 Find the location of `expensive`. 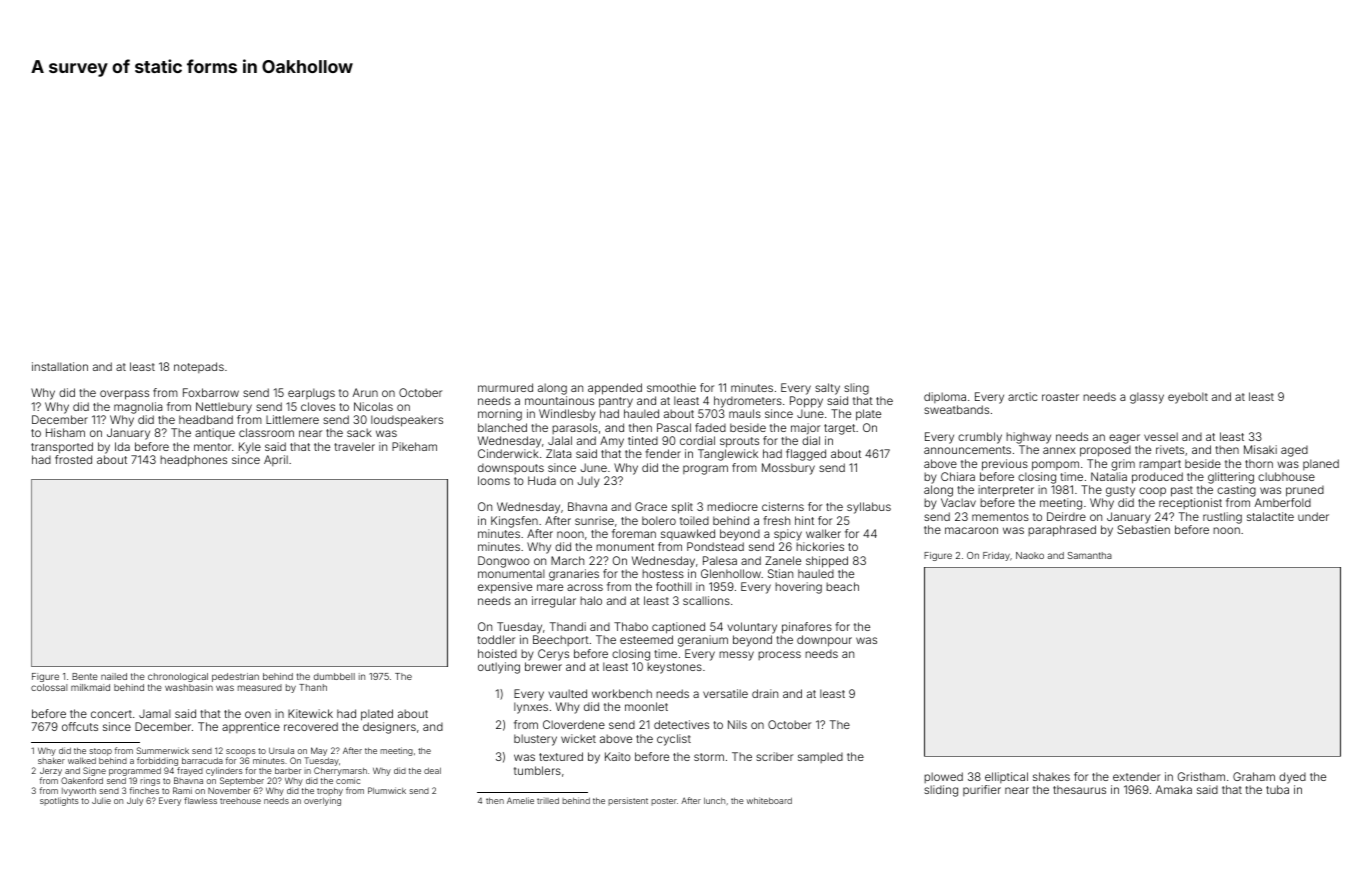

expensive is located at coordinates (505, 588).
